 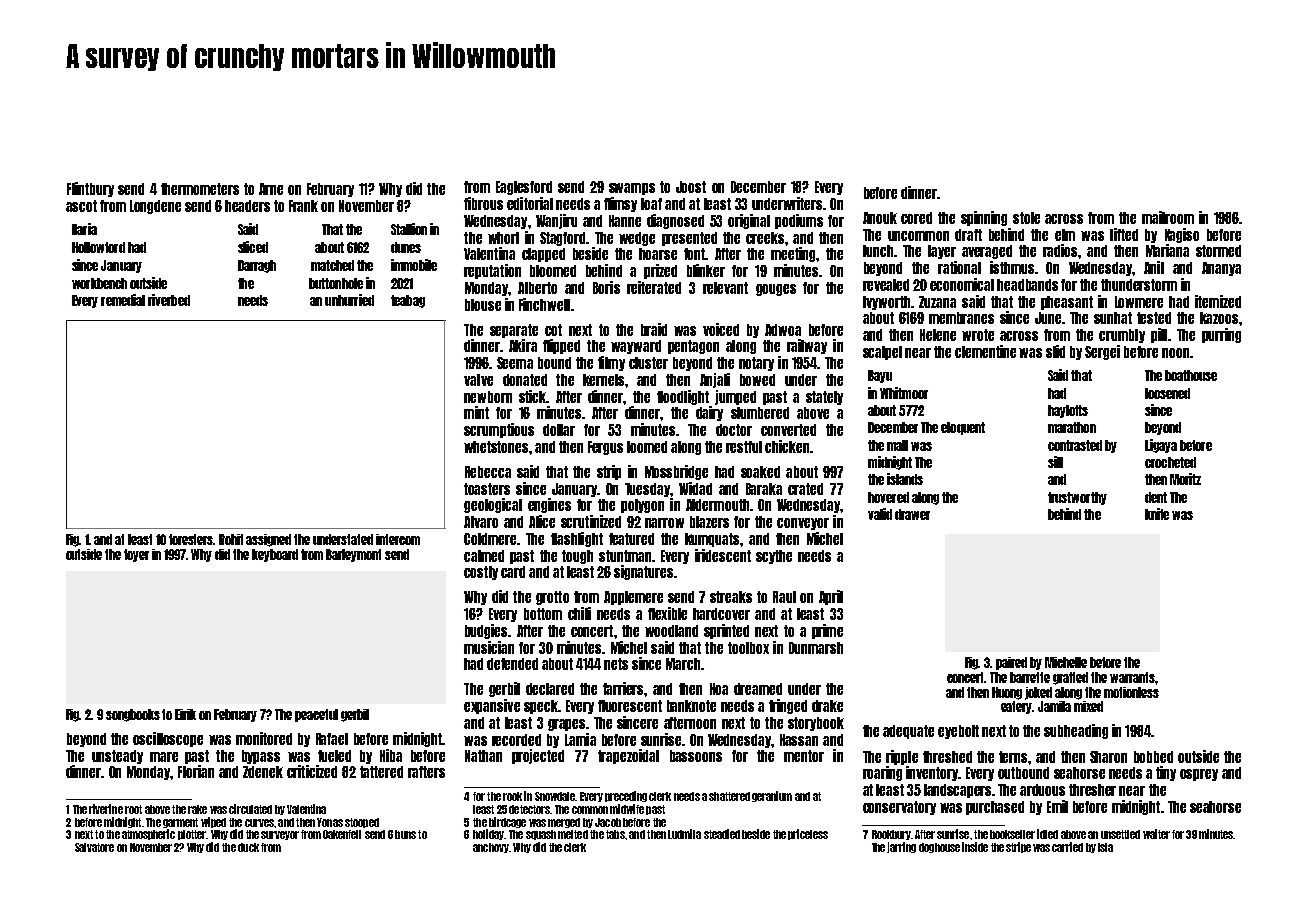 What do you see at coordinates (487, 489) in the image?
I see `toasters` at bounding box center [487, 489].
